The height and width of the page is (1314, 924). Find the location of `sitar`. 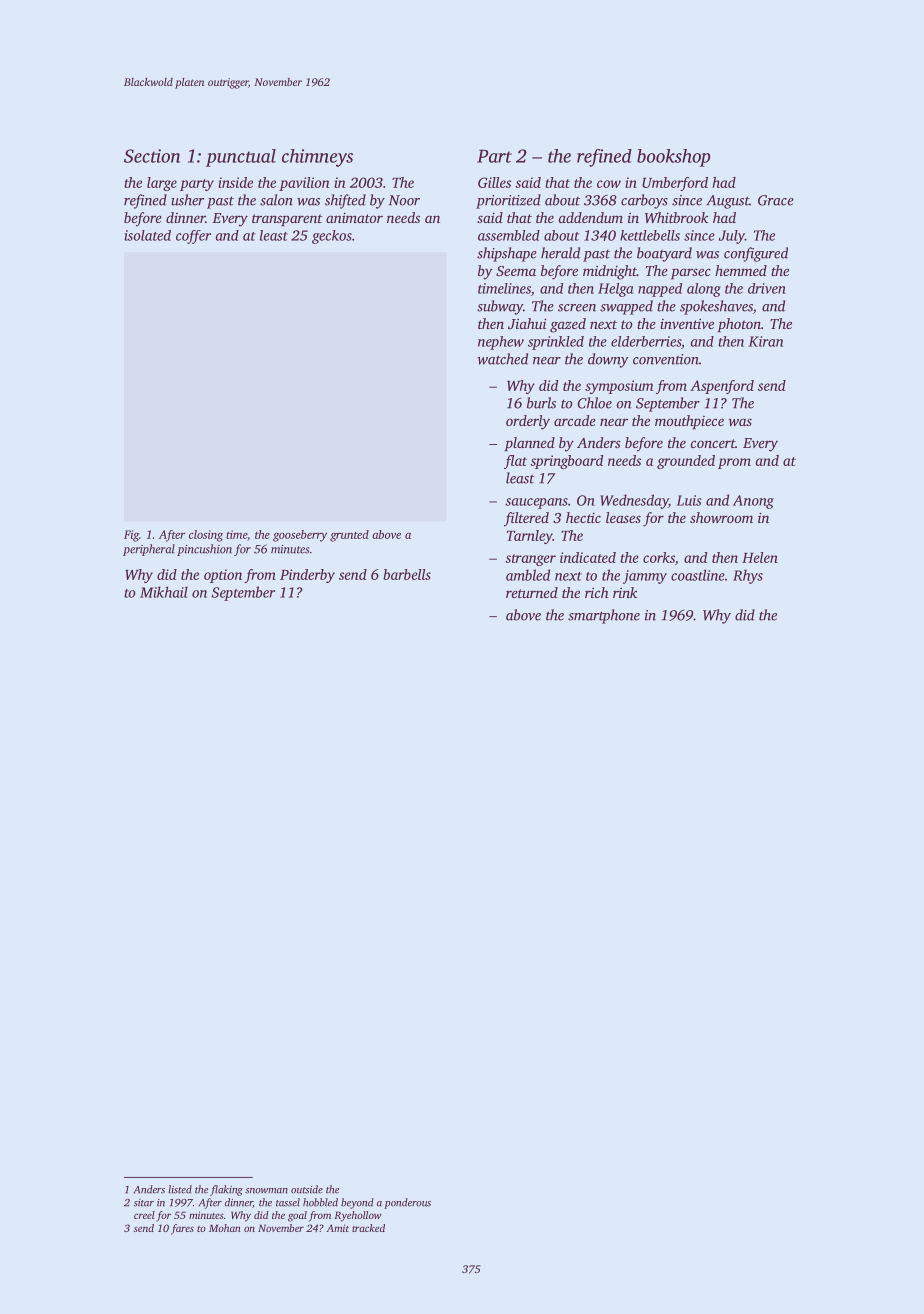

sitar is located at coordinates (144, 1203).
